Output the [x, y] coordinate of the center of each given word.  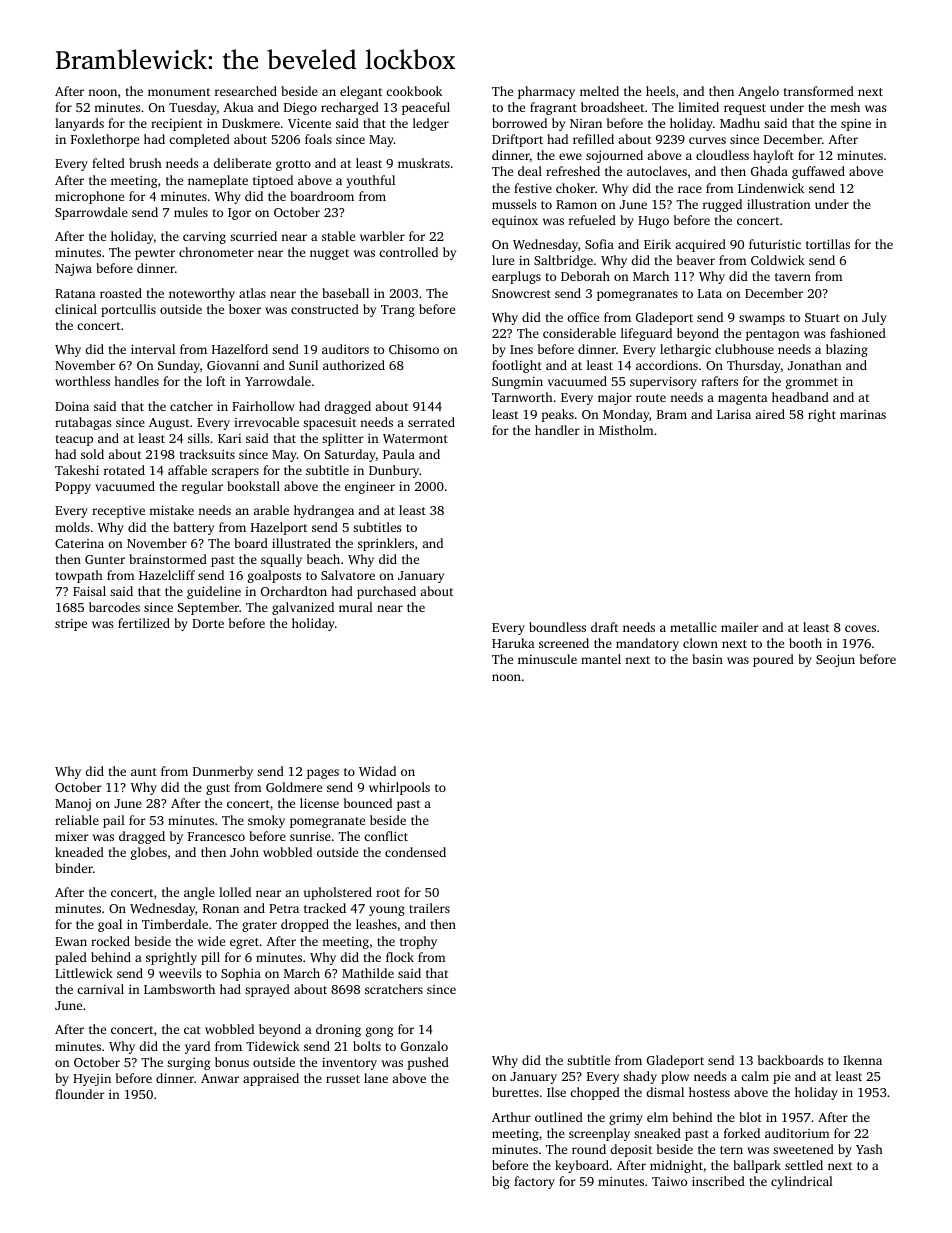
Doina [72, 406]
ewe [570, 156]
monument [179, 92]
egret [244, 943]
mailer [740, 627]
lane [376, 1078]
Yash [869, 1149]
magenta [743, 399]
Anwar [220, 1078]
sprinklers [386, 544]
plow [675, 1077]
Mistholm [626, 430]
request [745, 109]
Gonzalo [424, 1046]
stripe [71, 625]
